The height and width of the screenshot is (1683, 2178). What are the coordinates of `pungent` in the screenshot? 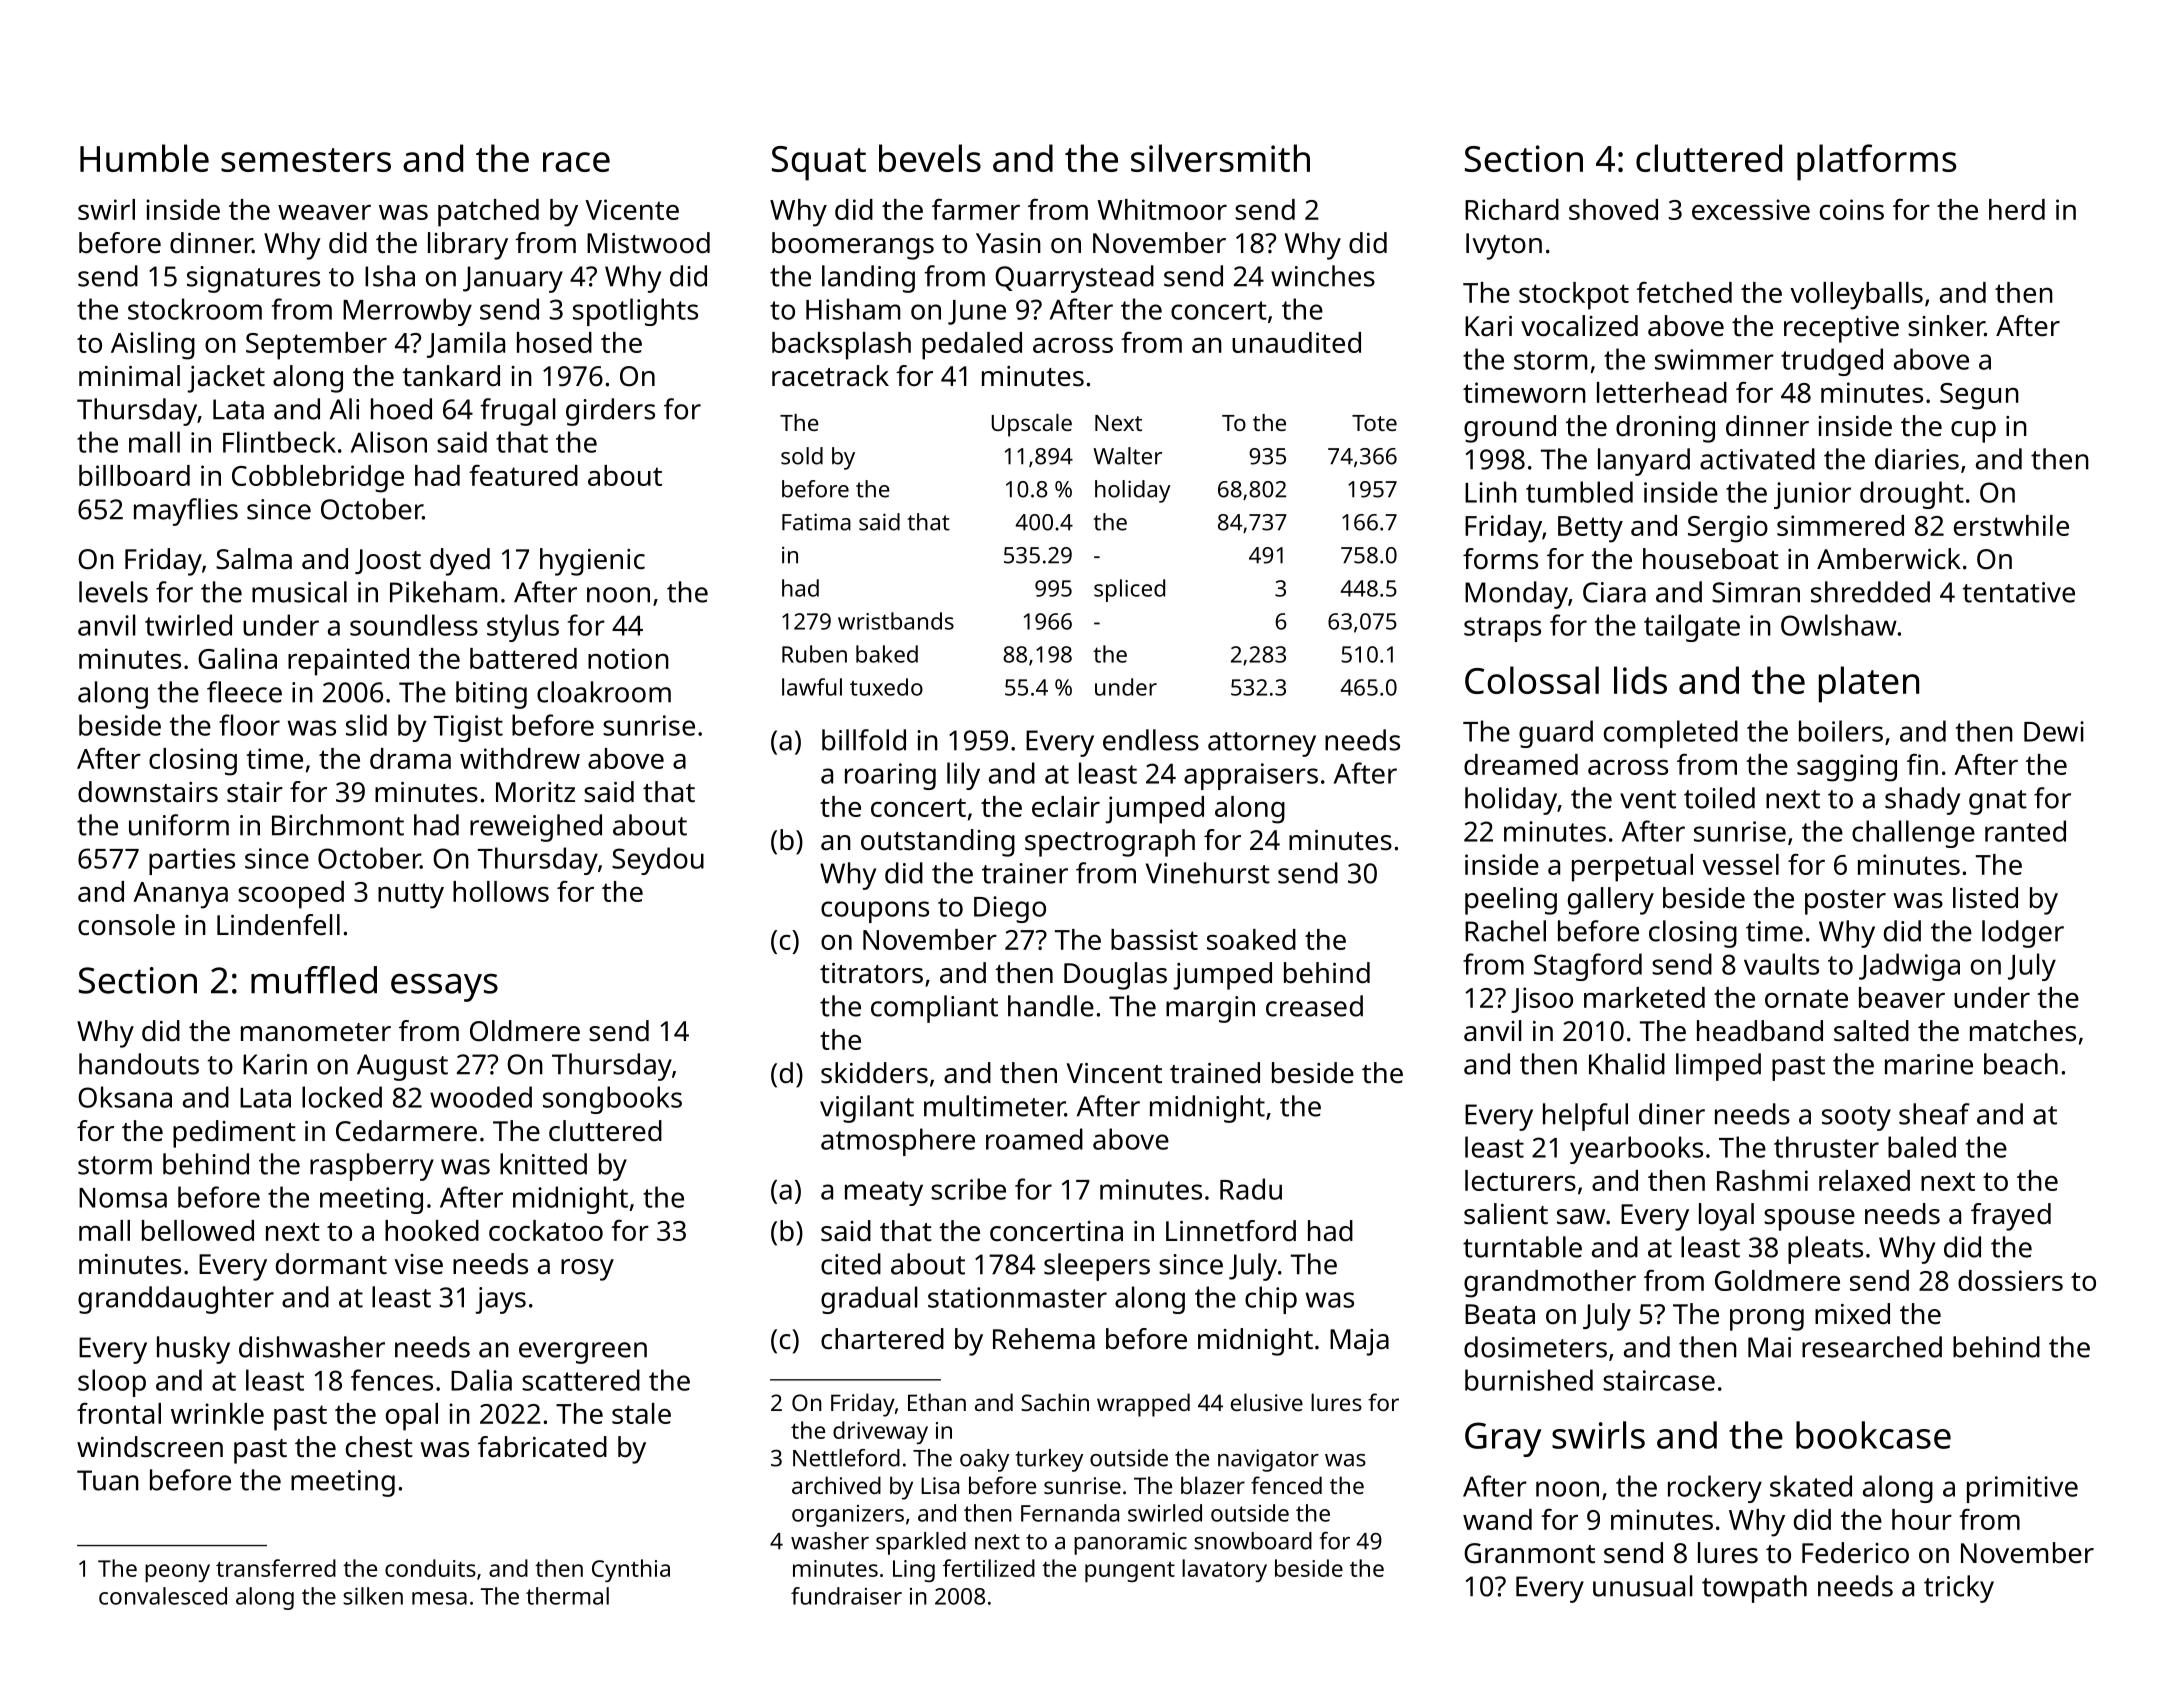 It's located at (1130, 1571).
